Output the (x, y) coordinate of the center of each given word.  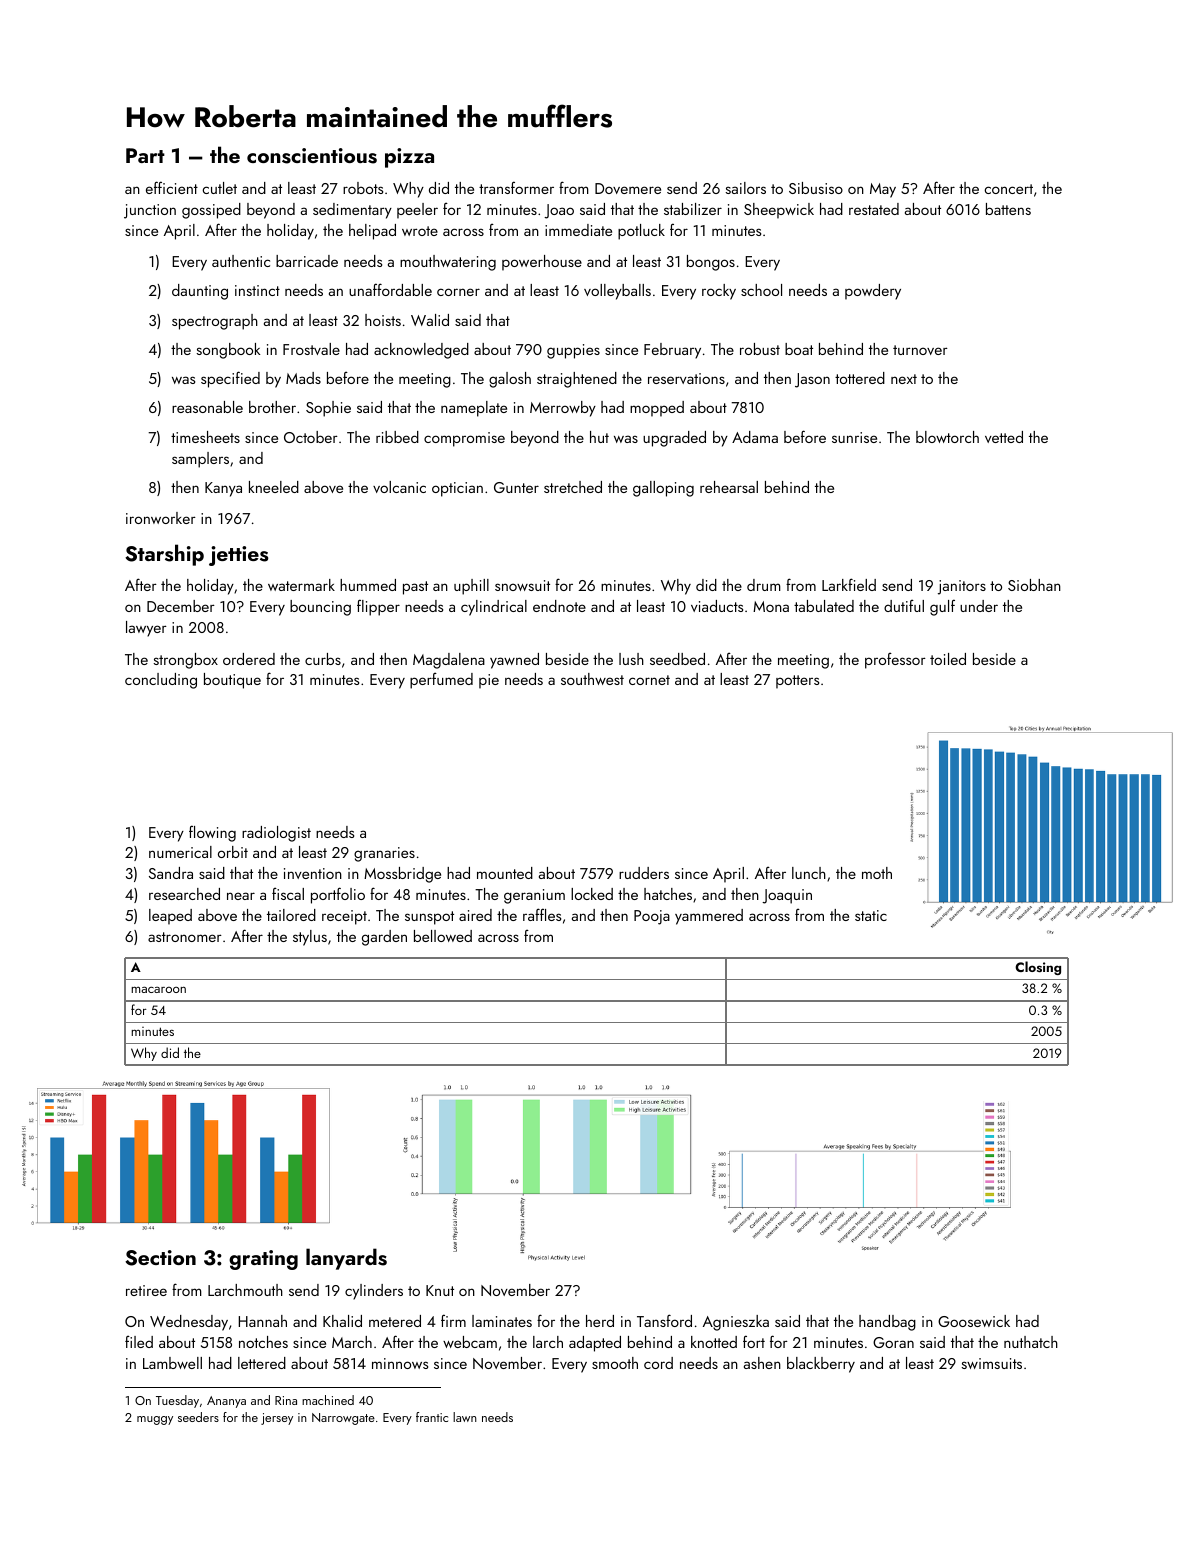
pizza (409, 158)
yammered (709, 917)
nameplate (474, 409)
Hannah (262, 1321)
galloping (663, 489)
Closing (1038, 968)
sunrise (854, 437)
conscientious (312, 156)
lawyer (146, 629)
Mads (303, 378)
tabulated (824, 606)
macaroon (158, 989)
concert (1008, 189)
